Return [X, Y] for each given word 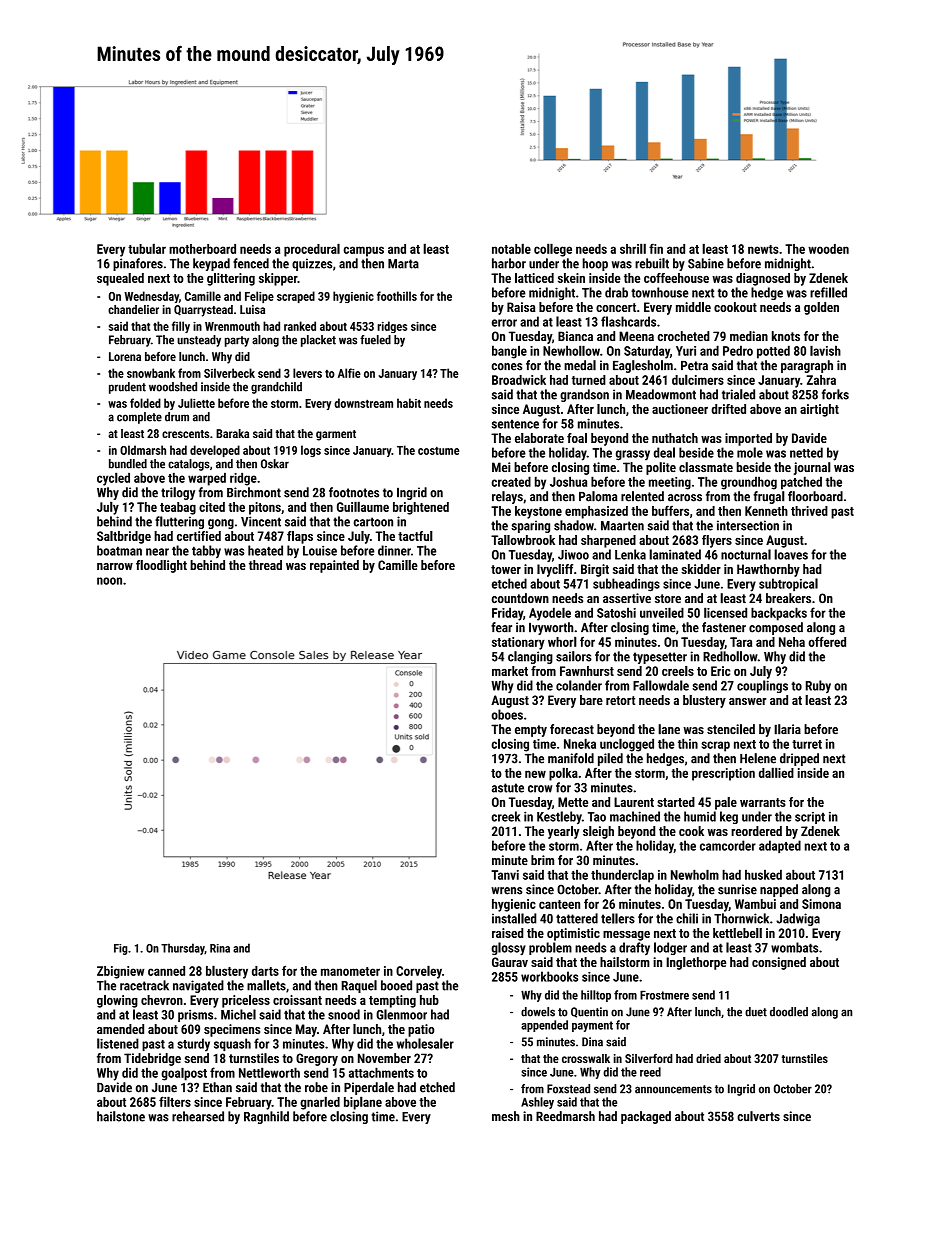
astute [508, 788]
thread [265, 565]
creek [506, 816]
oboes [507, 714]
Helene [758, 758]
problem [550, 948]
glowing [117, 1001]
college [553, 250]
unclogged [627, 745]
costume [438, 451]
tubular [147, 248]
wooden [828, 249]
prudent [127, 388]
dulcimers [698, 379]
